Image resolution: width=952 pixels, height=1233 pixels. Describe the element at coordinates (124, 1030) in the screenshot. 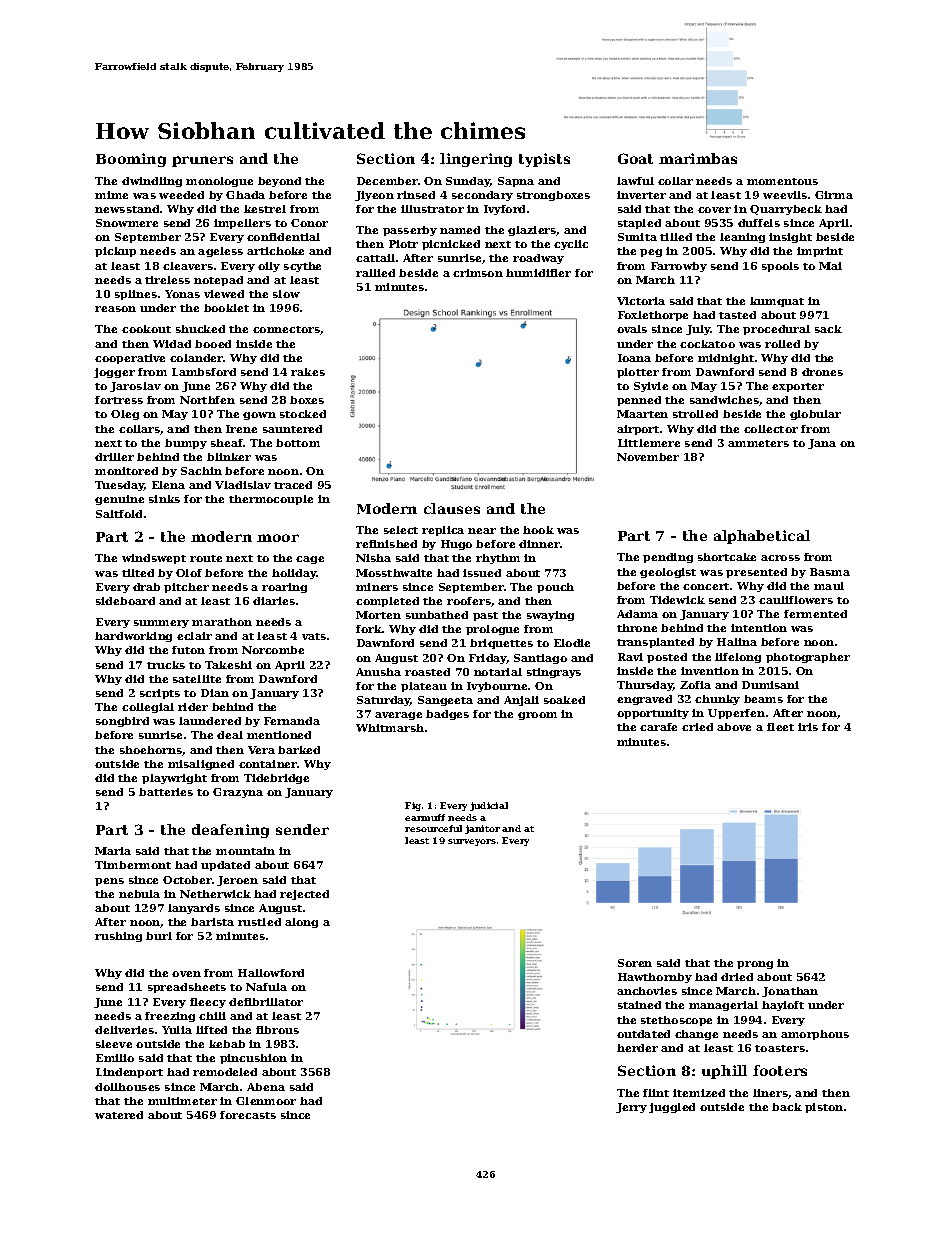

I see `deliveries` at that location.
